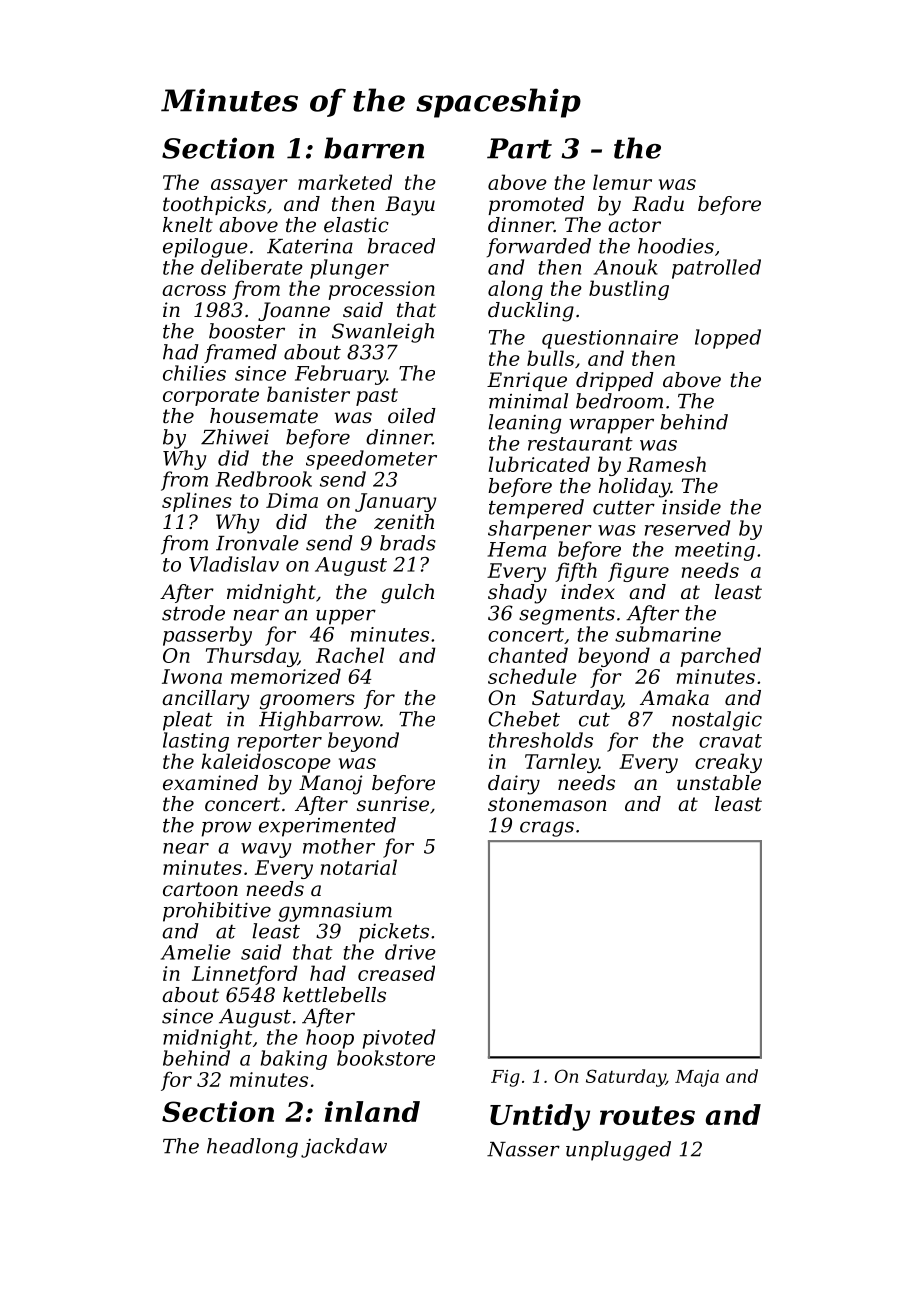  I want to click on kettlebells, so click(334, 995).
